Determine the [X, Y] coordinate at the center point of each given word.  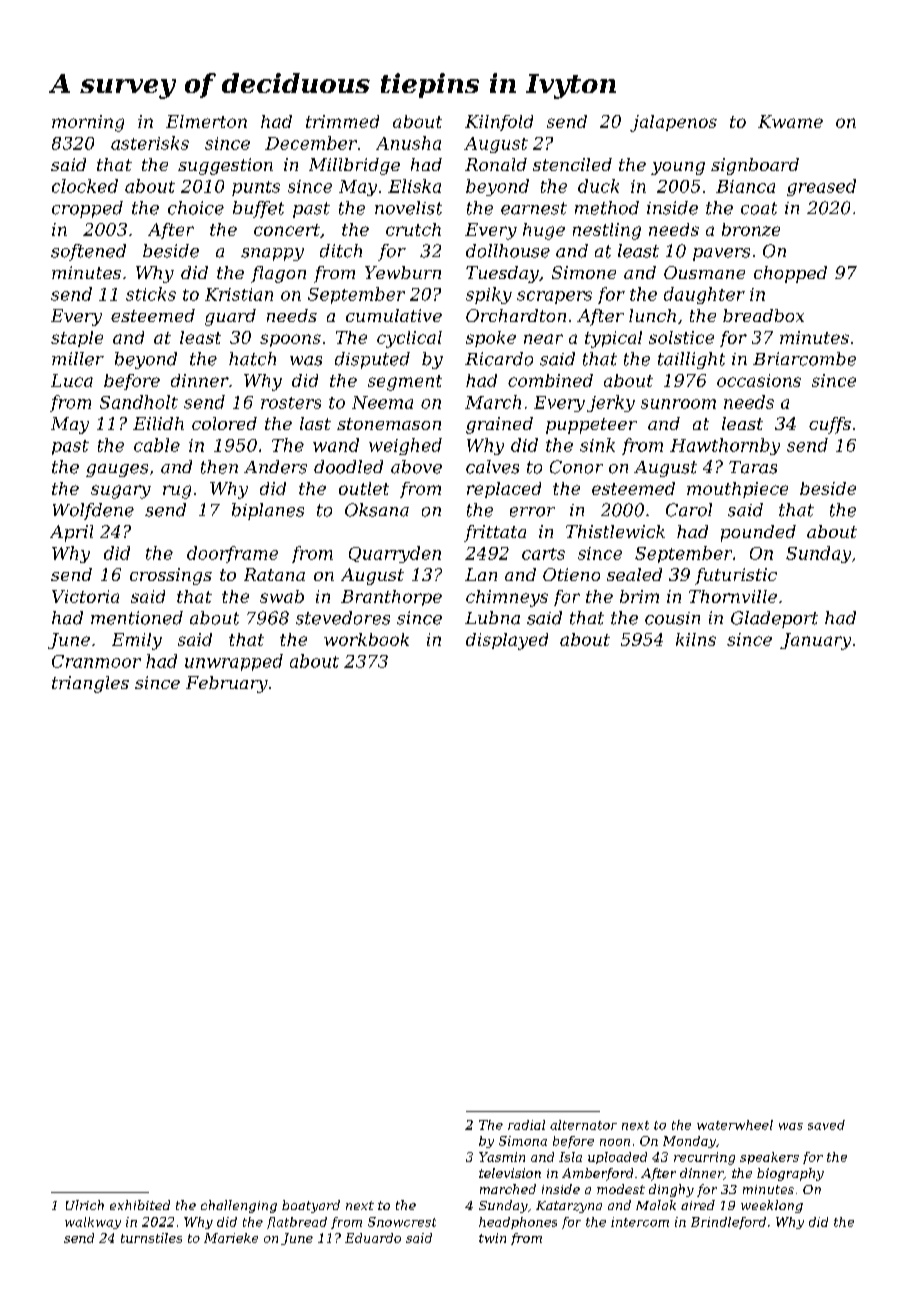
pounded [758, 533]
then [219, 467]
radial [526, 1125]
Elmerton [206, 121]
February [227, 684]
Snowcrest [402, 1222]
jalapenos [673, 123]
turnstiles [151, 1238]
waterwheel [735, 1125]
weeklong [772, 1206]
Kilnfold [499, 123]
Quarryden [395, 554]
